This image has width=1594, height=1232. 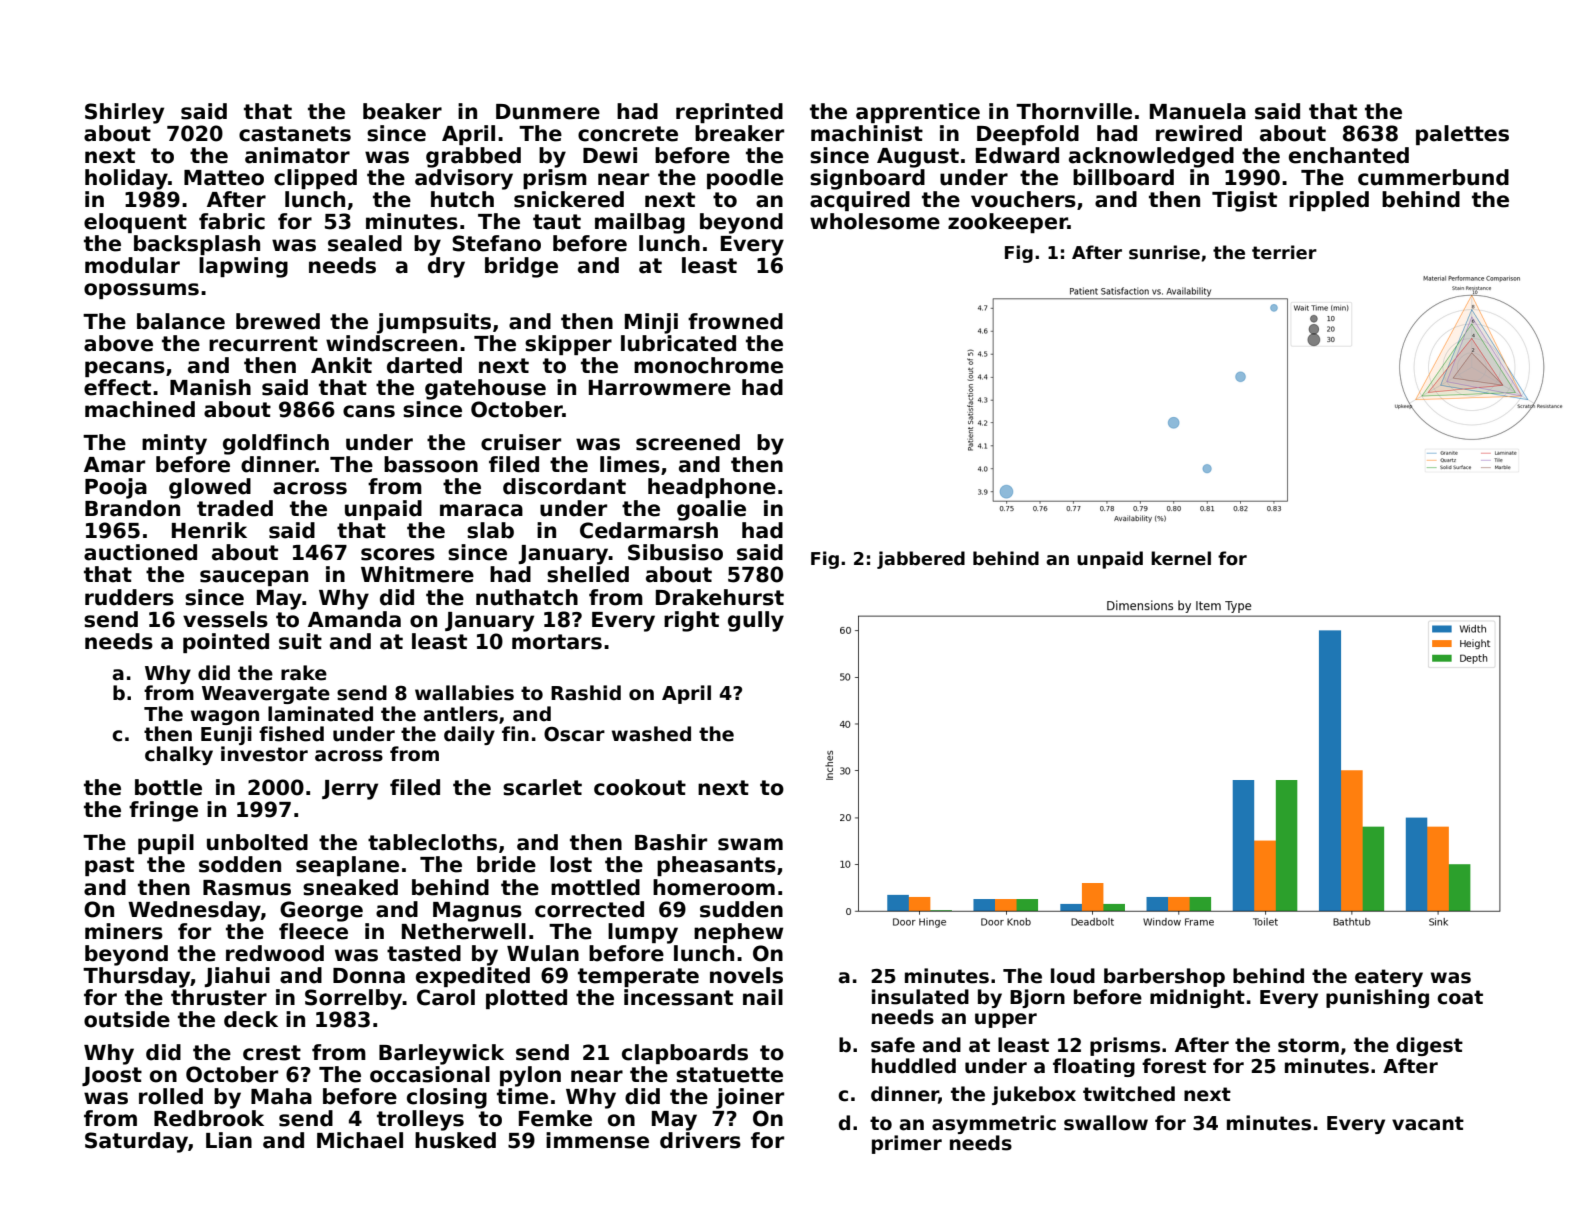 What do you see at coordinates (700, 1140) in the image?
I see `drivers` at bounding box center [700, 1140].
